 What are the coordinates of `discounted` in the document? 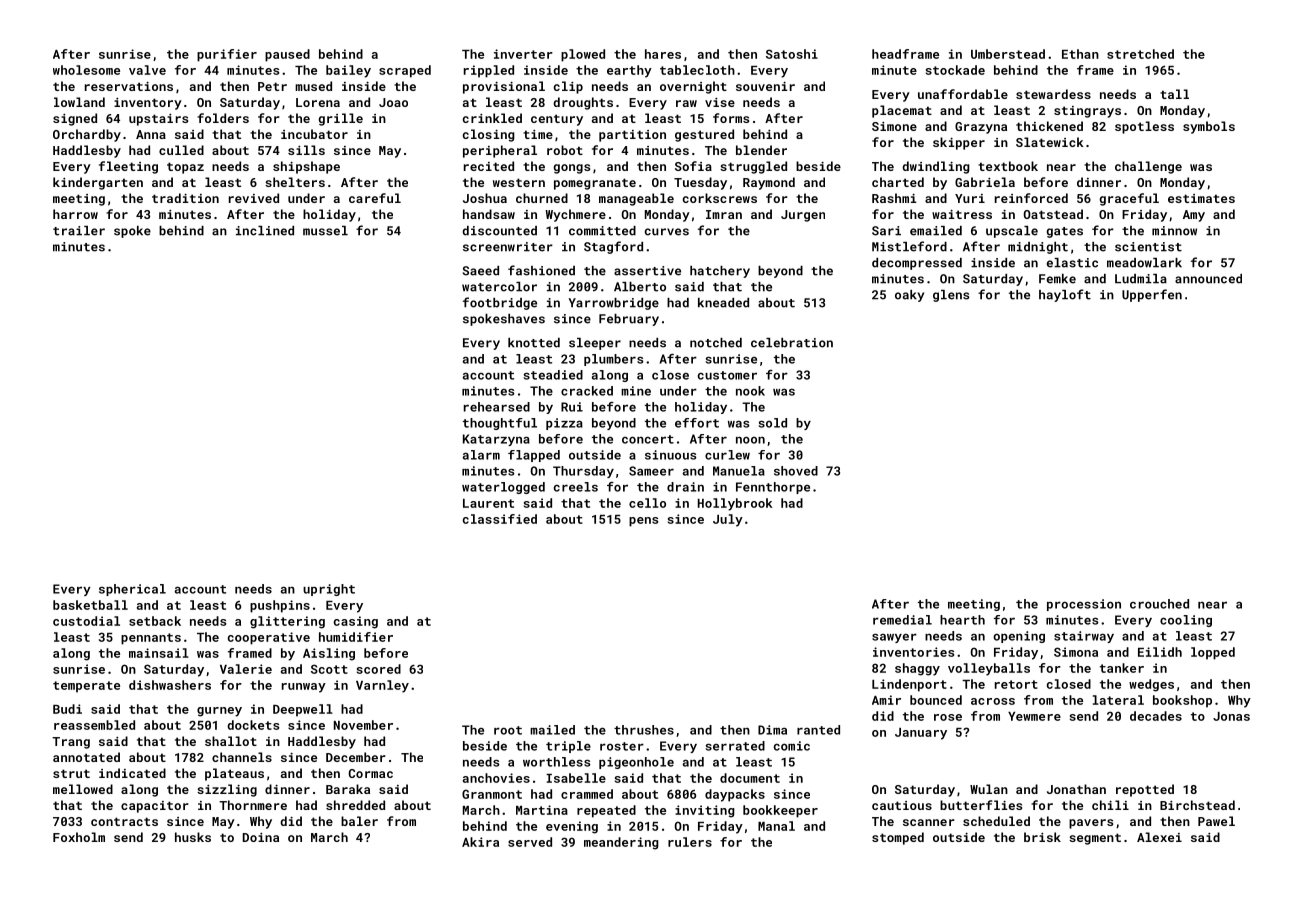 It's located at (499, 231).
